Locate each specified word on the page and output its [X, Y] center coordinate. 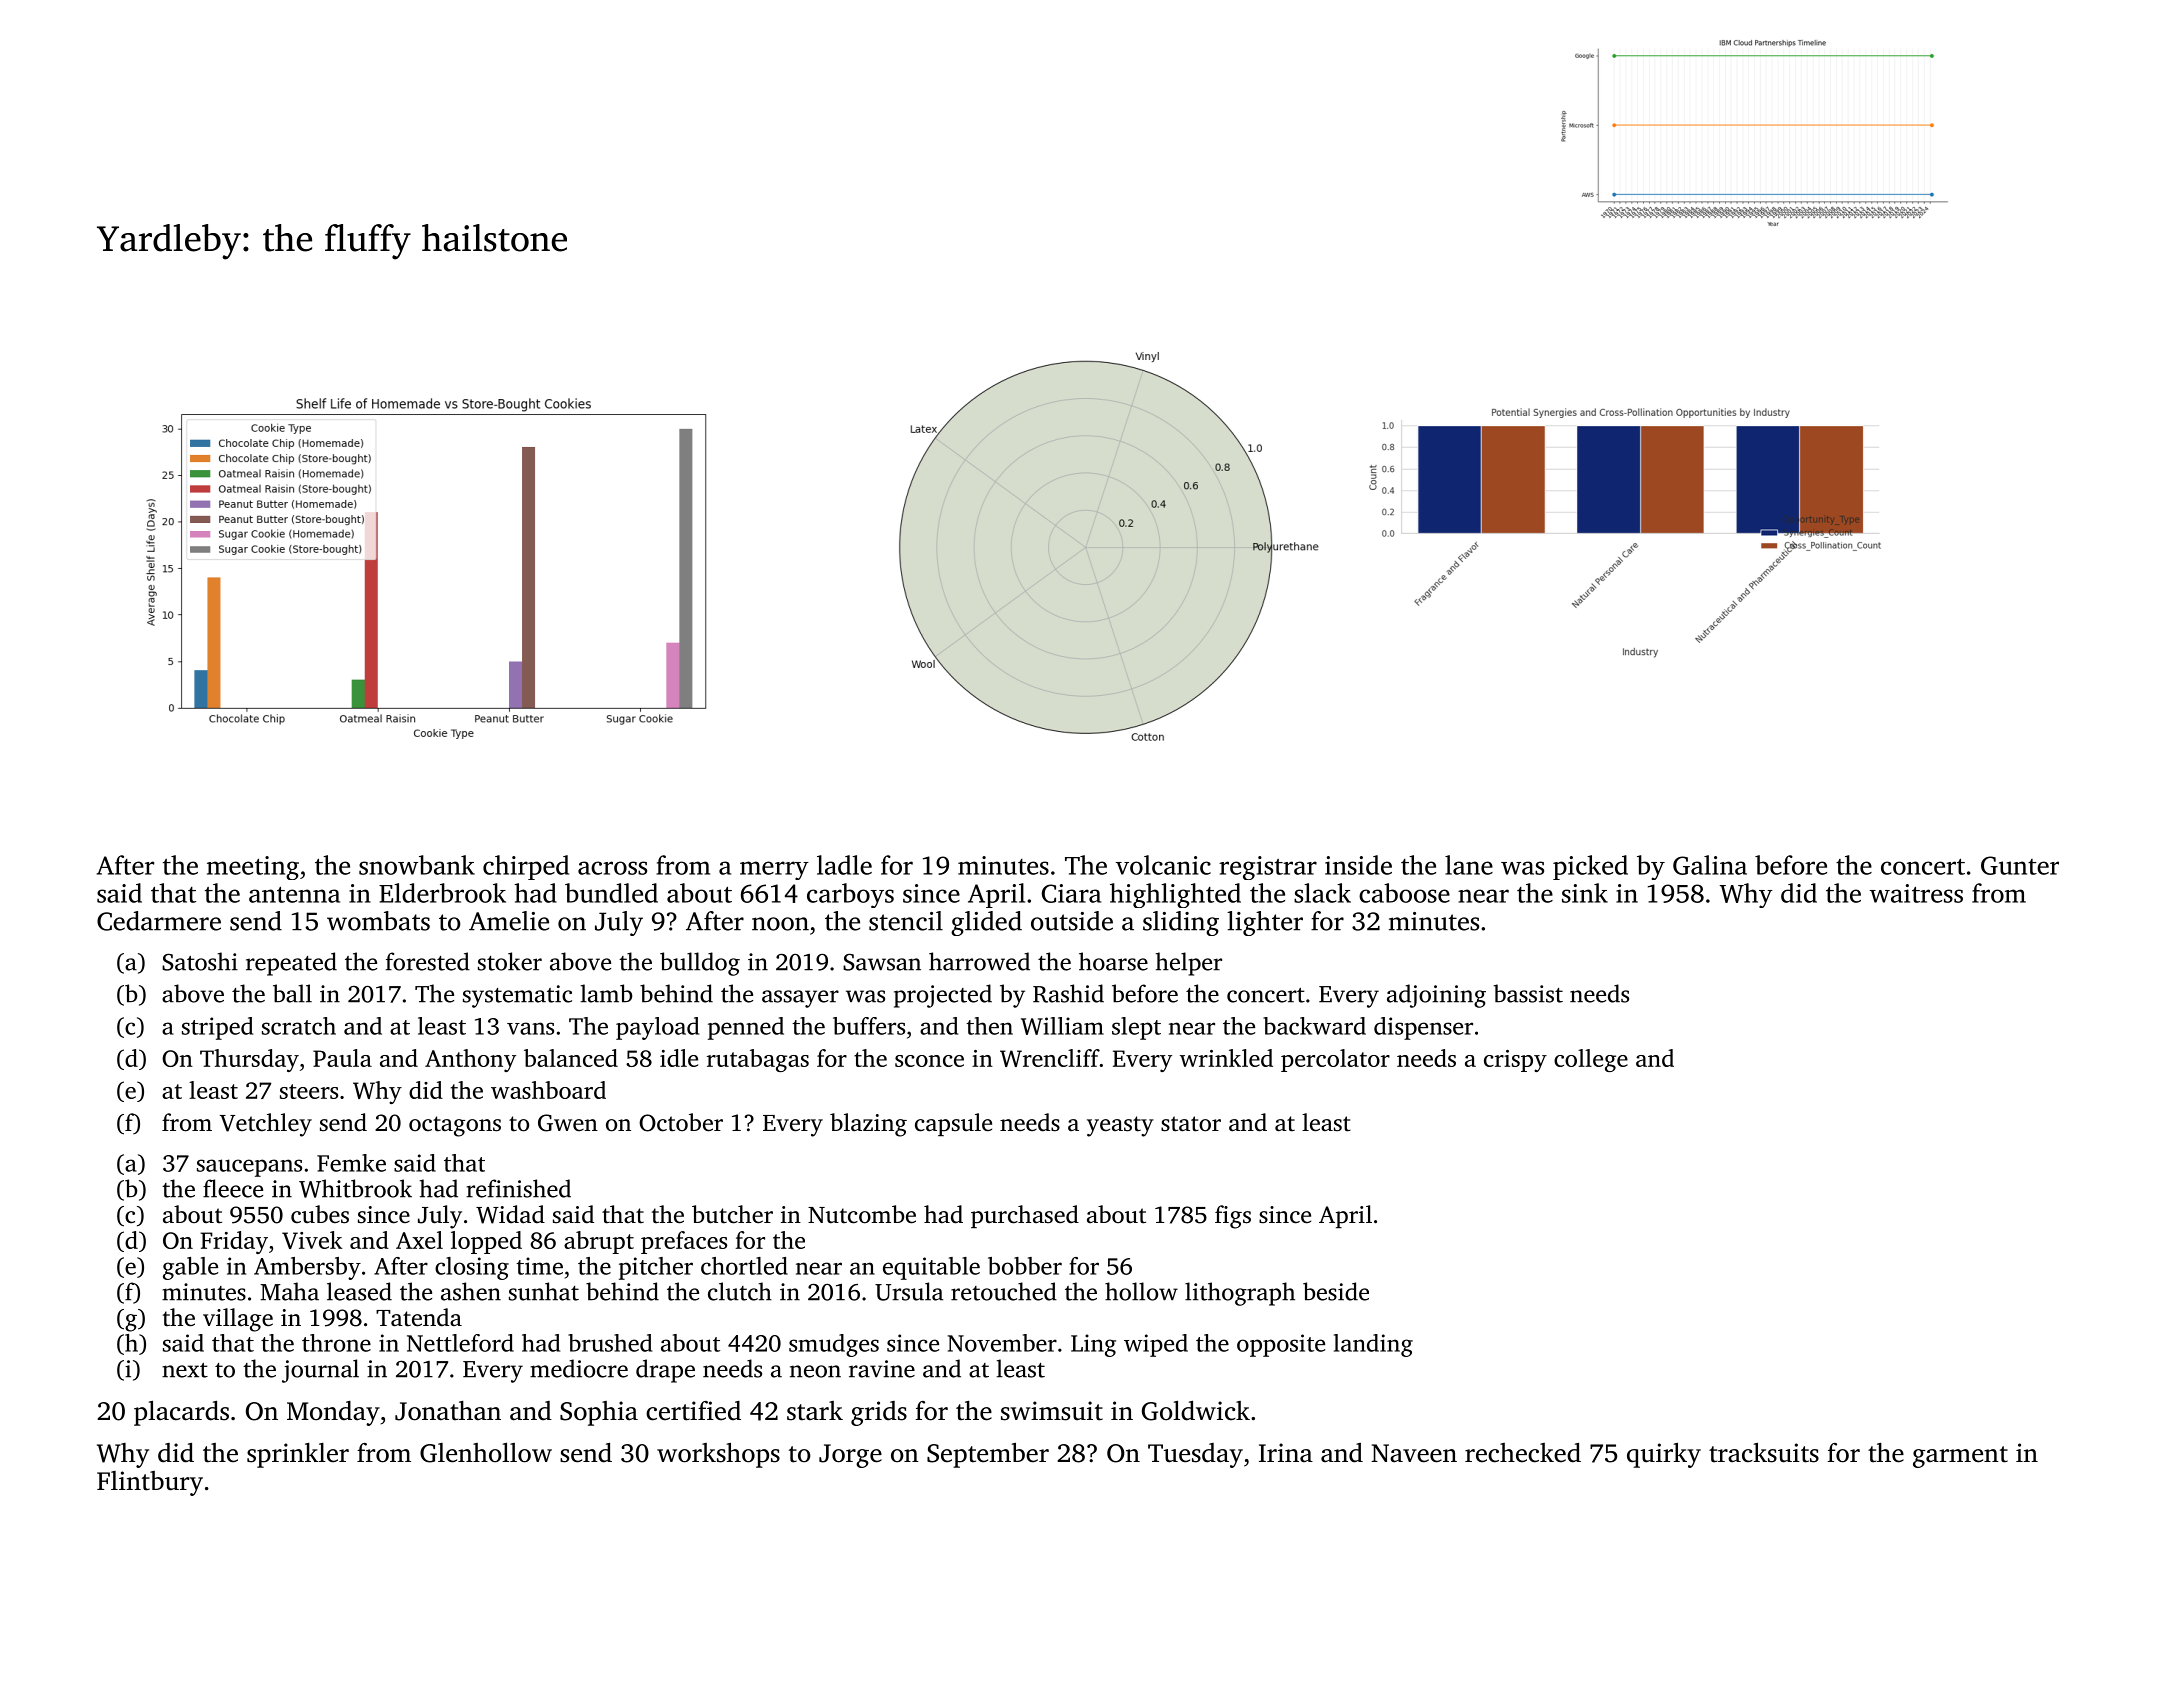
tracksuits [1764, 1452]
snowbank [417, 865]
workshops [718, 1455]
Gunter [2020, 865]
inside [1358, 865]
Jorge [850, 1456]
